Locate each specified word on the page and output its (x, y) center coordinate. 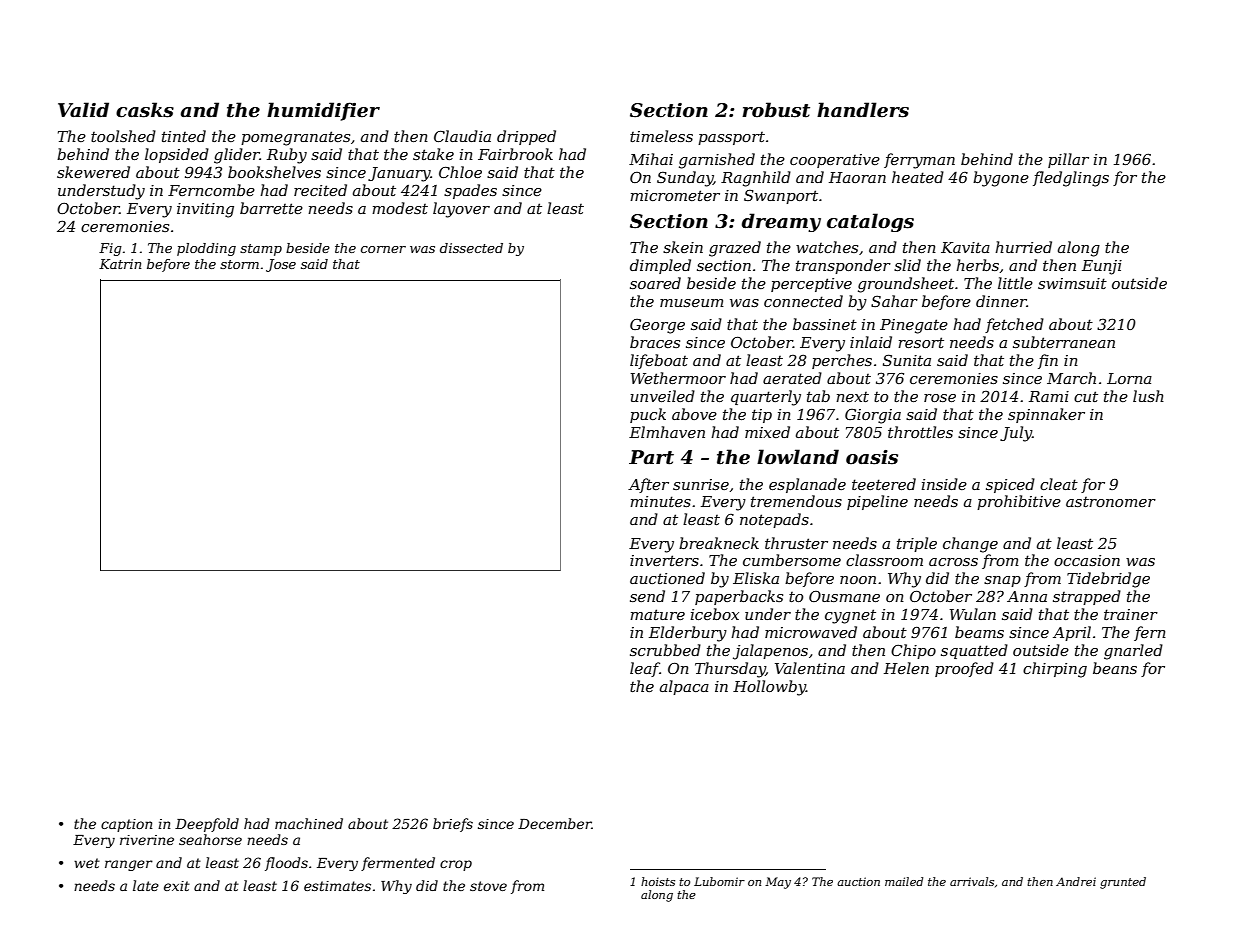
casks (145, 110)
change (970, 545)
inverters (664, 560)
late (146, 885)
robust (776, 110)
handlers (863, 110)
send (647, 596)
